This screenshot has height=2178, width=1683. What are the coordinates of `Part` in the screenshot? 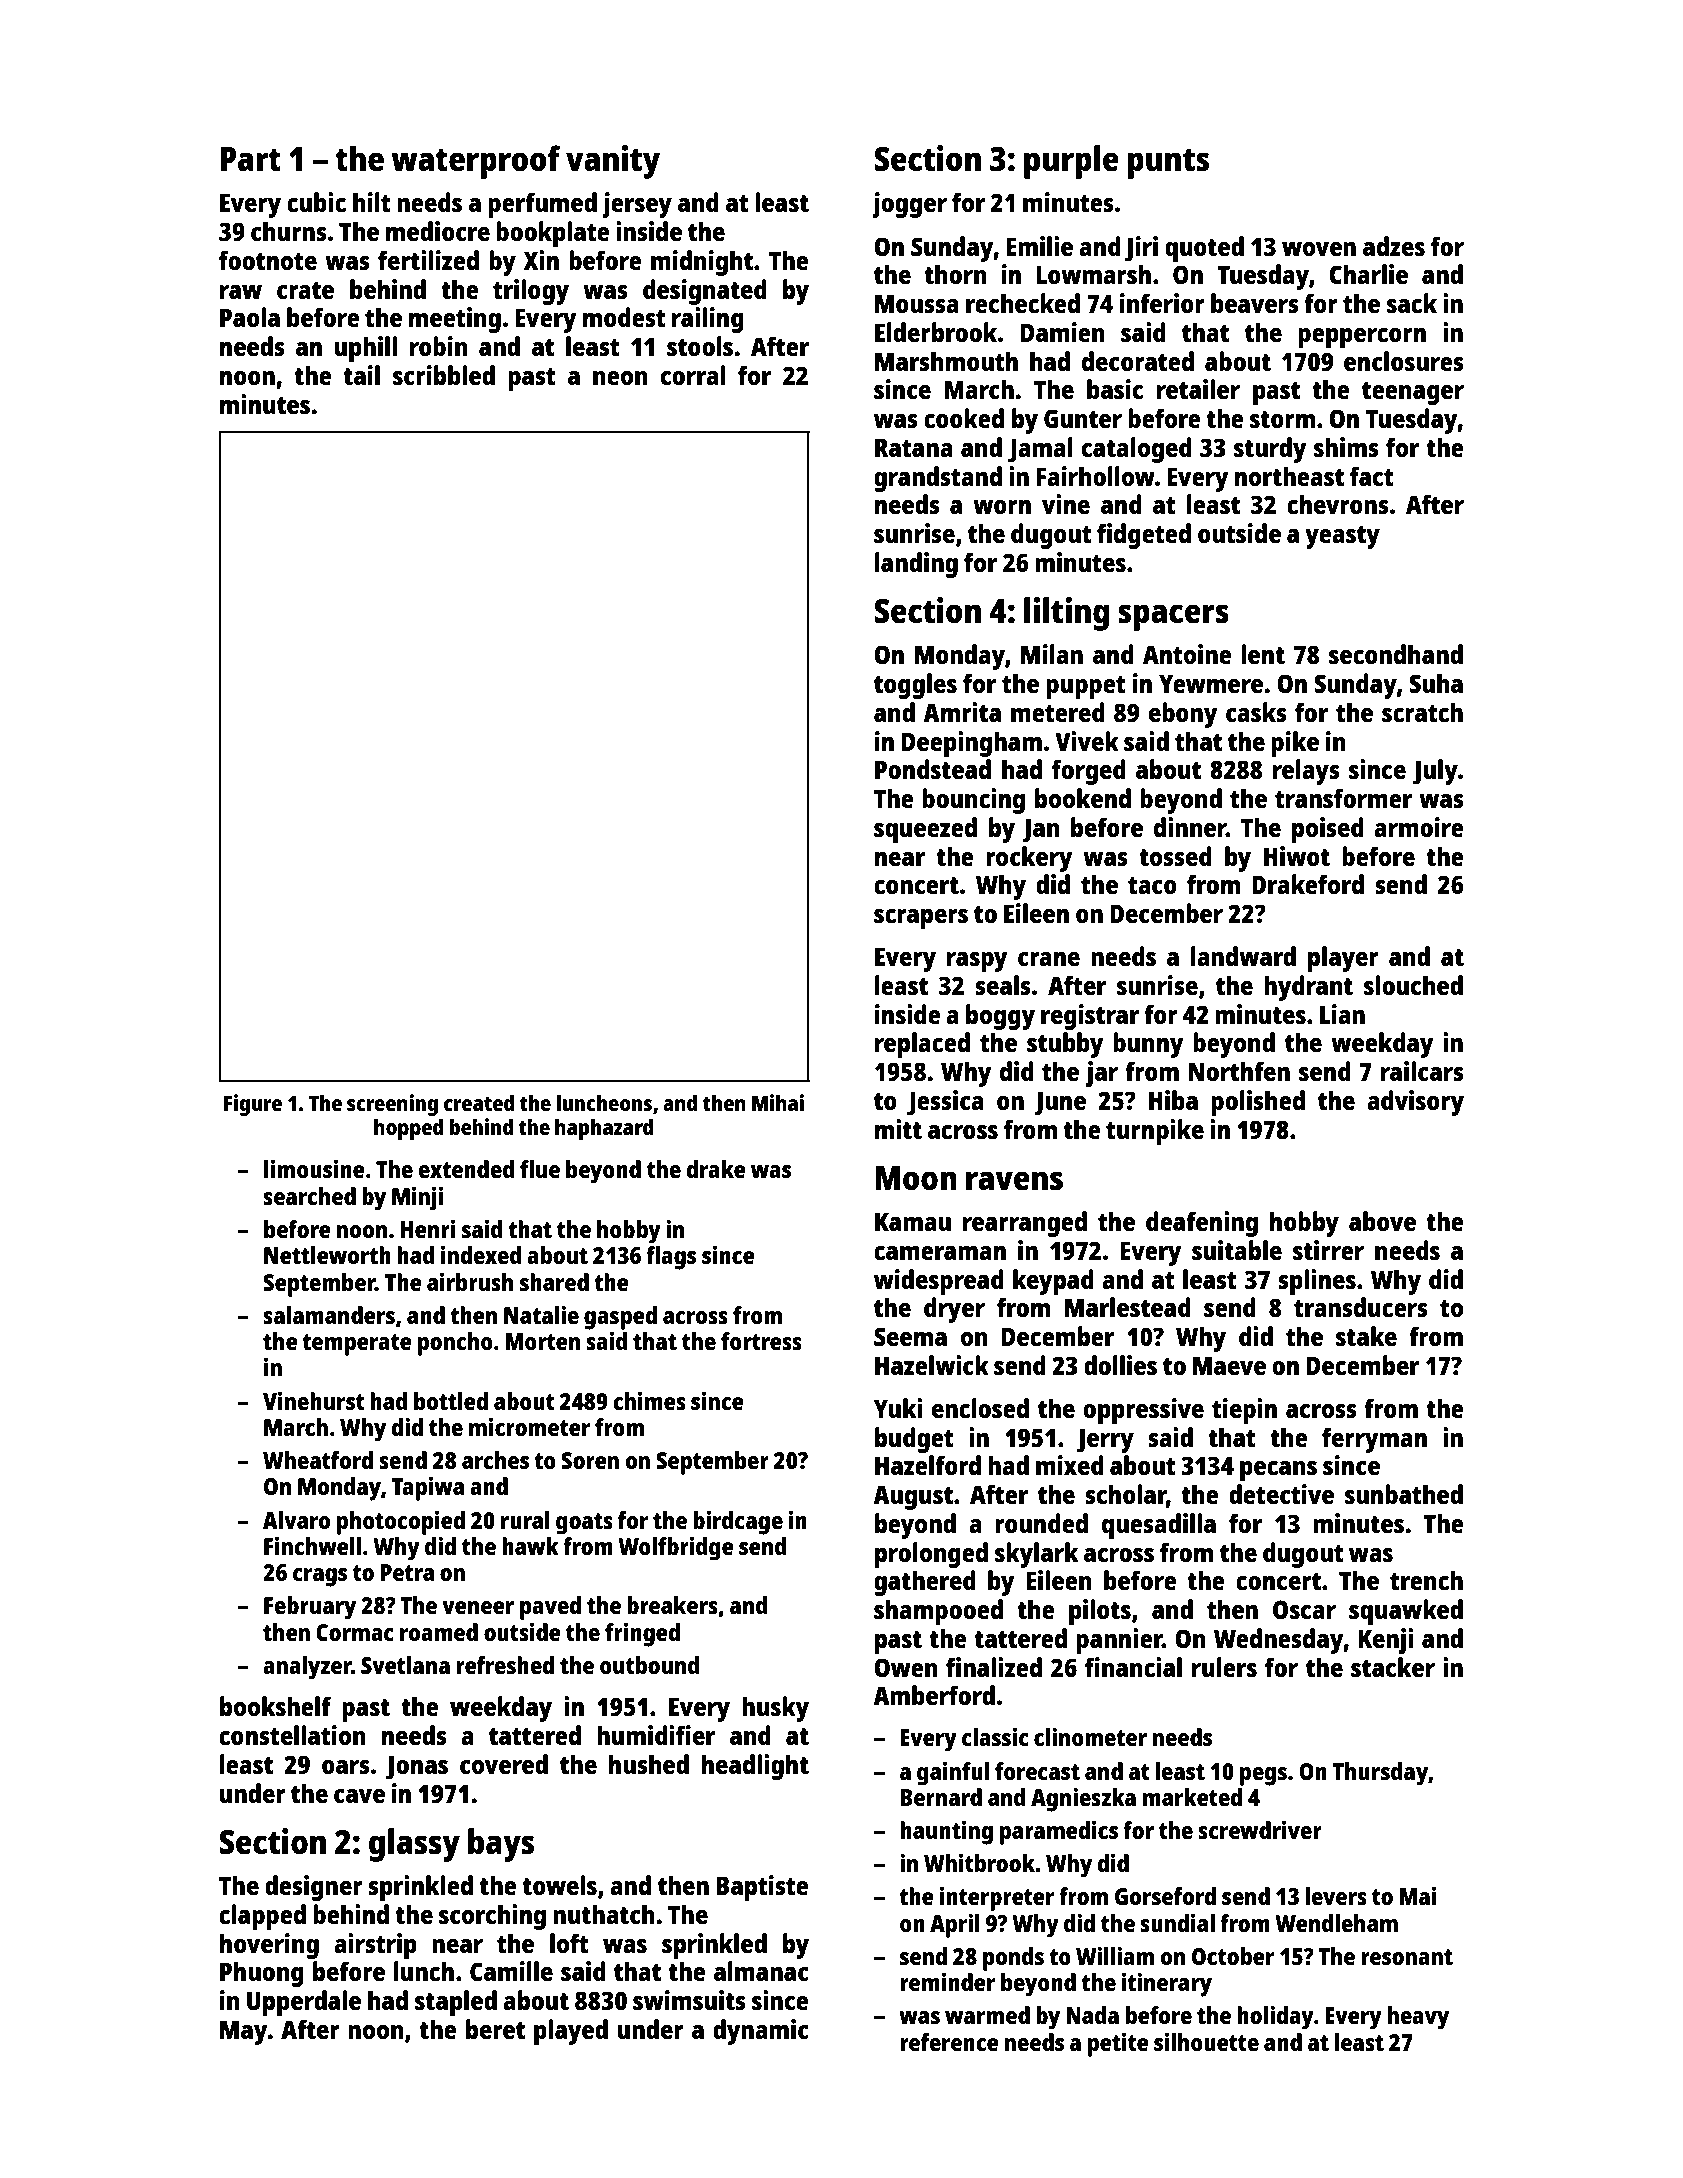 It's located at (250, 159).
